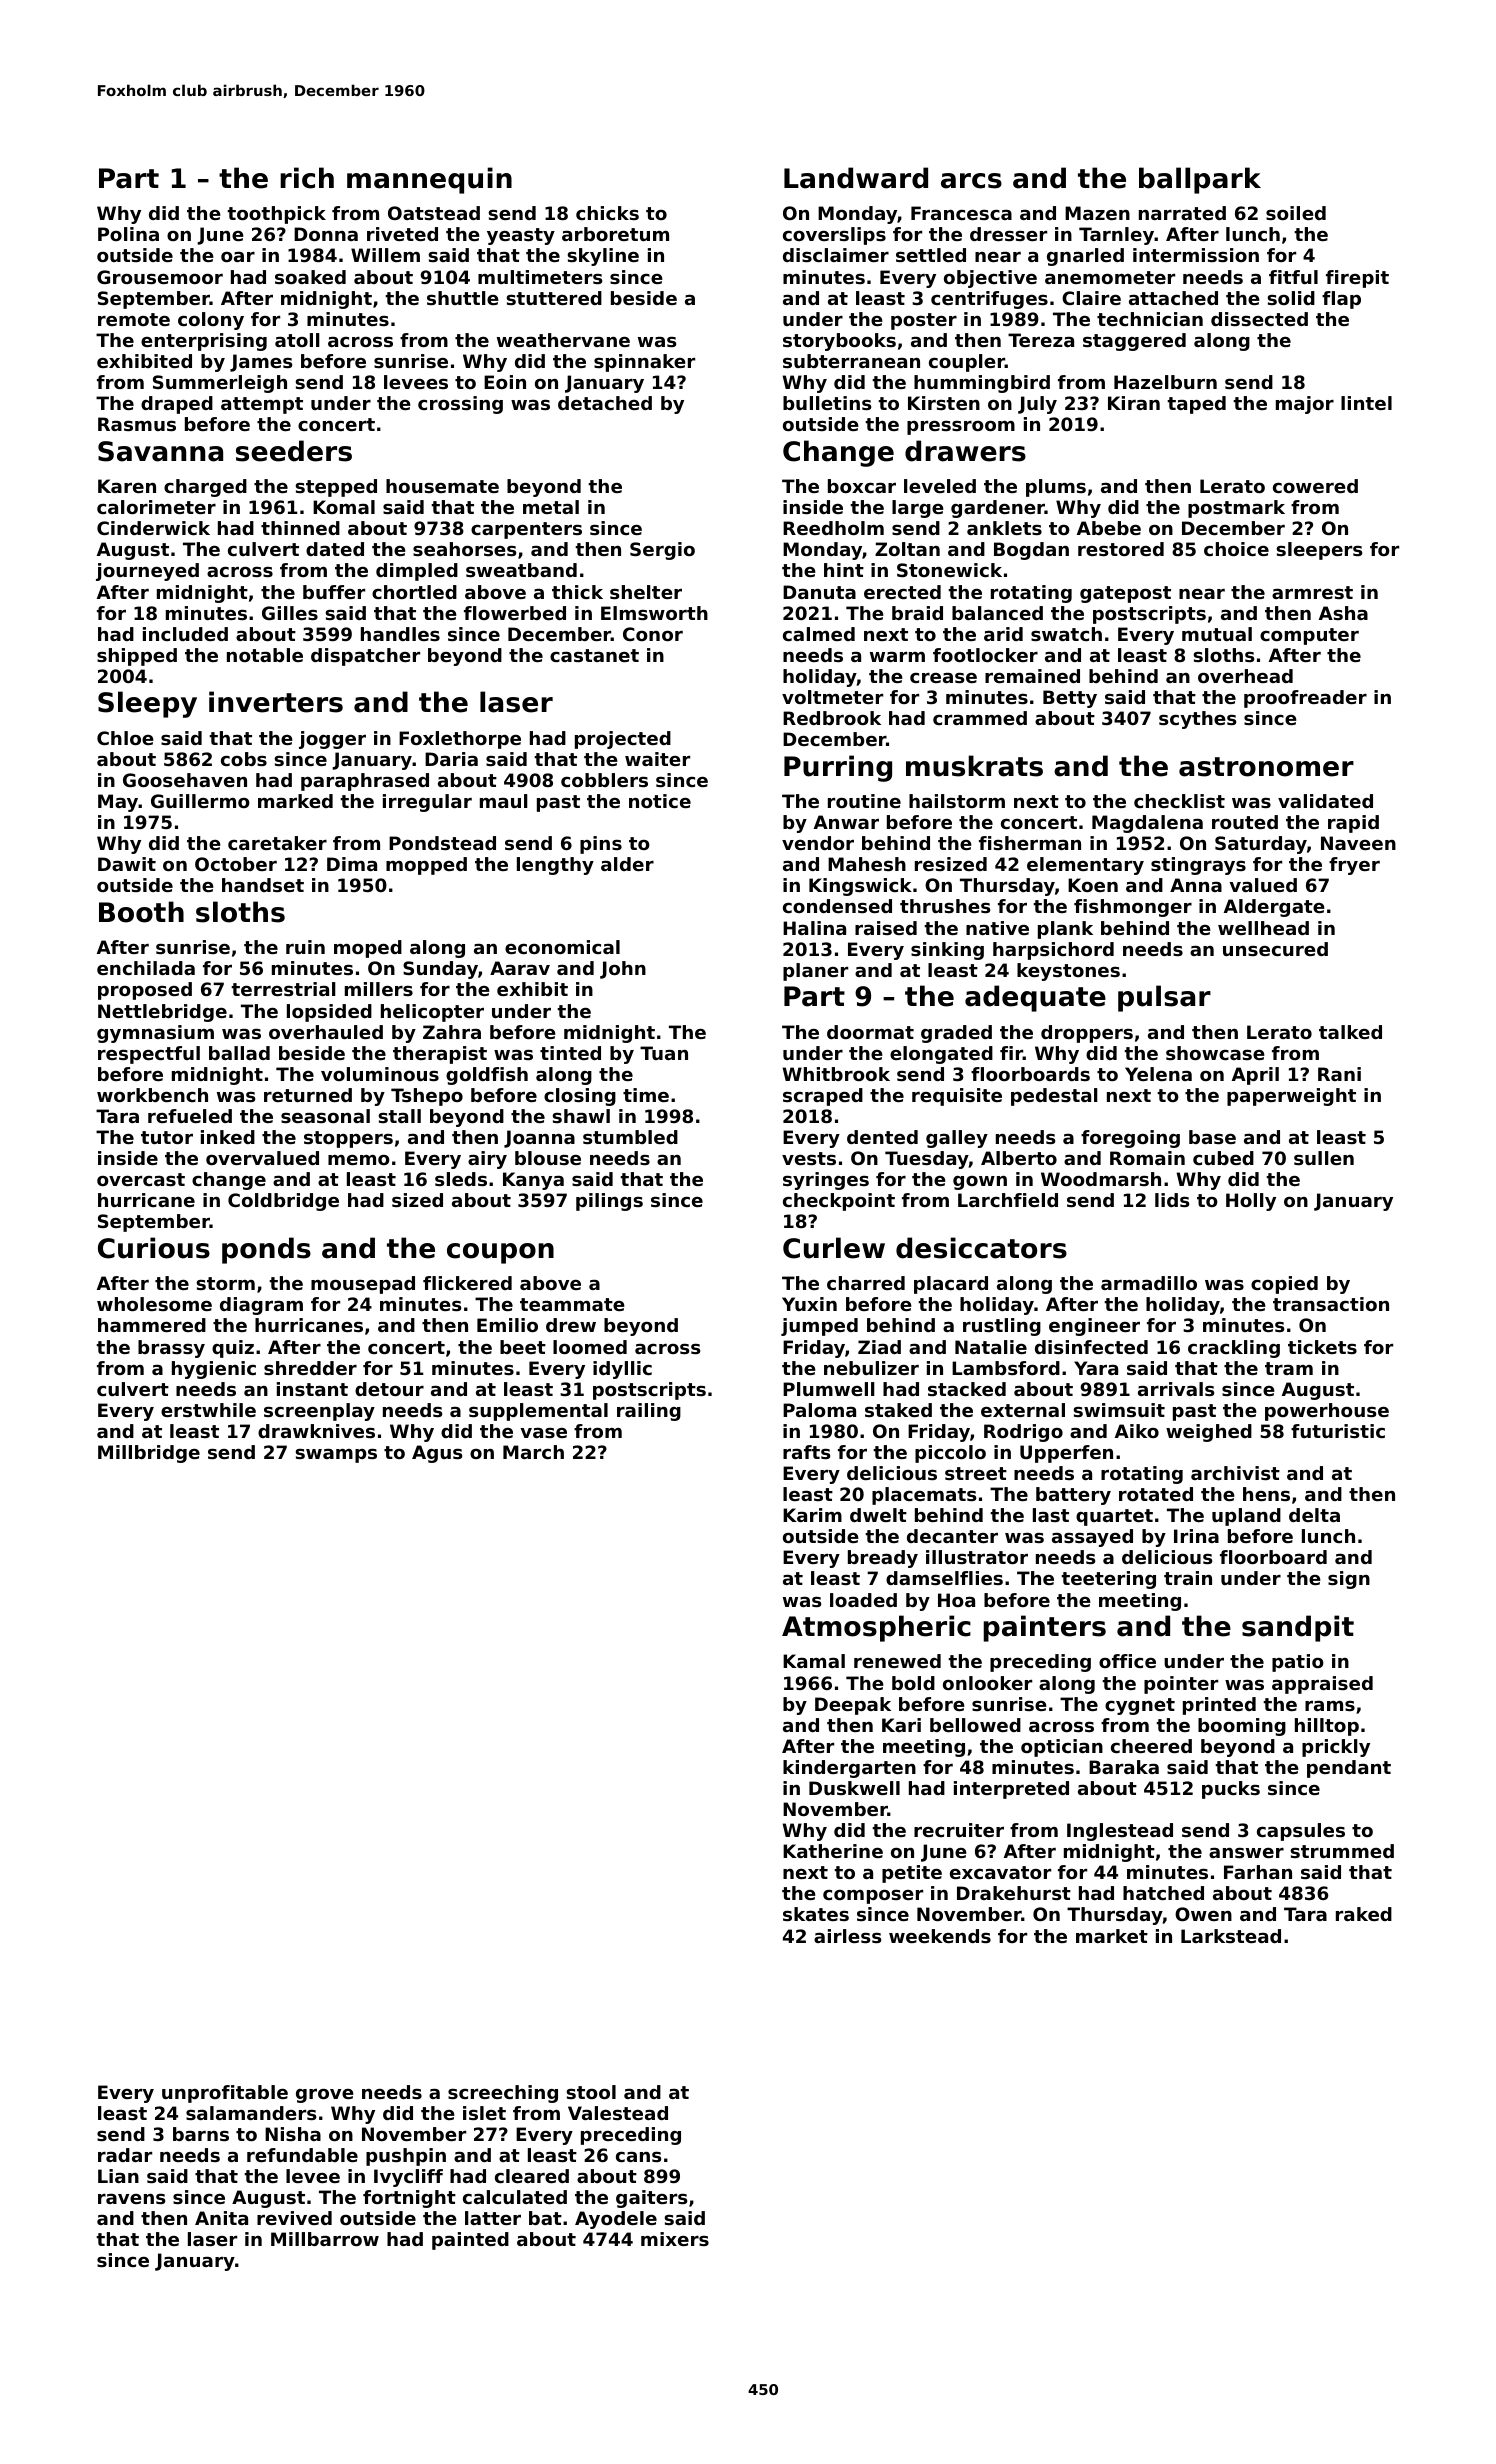 The width and height of the screenshot is (1496, 2464). Describe the element at coordinates (814, 1661) in the screenshot. I see `Kamal` at that location.
